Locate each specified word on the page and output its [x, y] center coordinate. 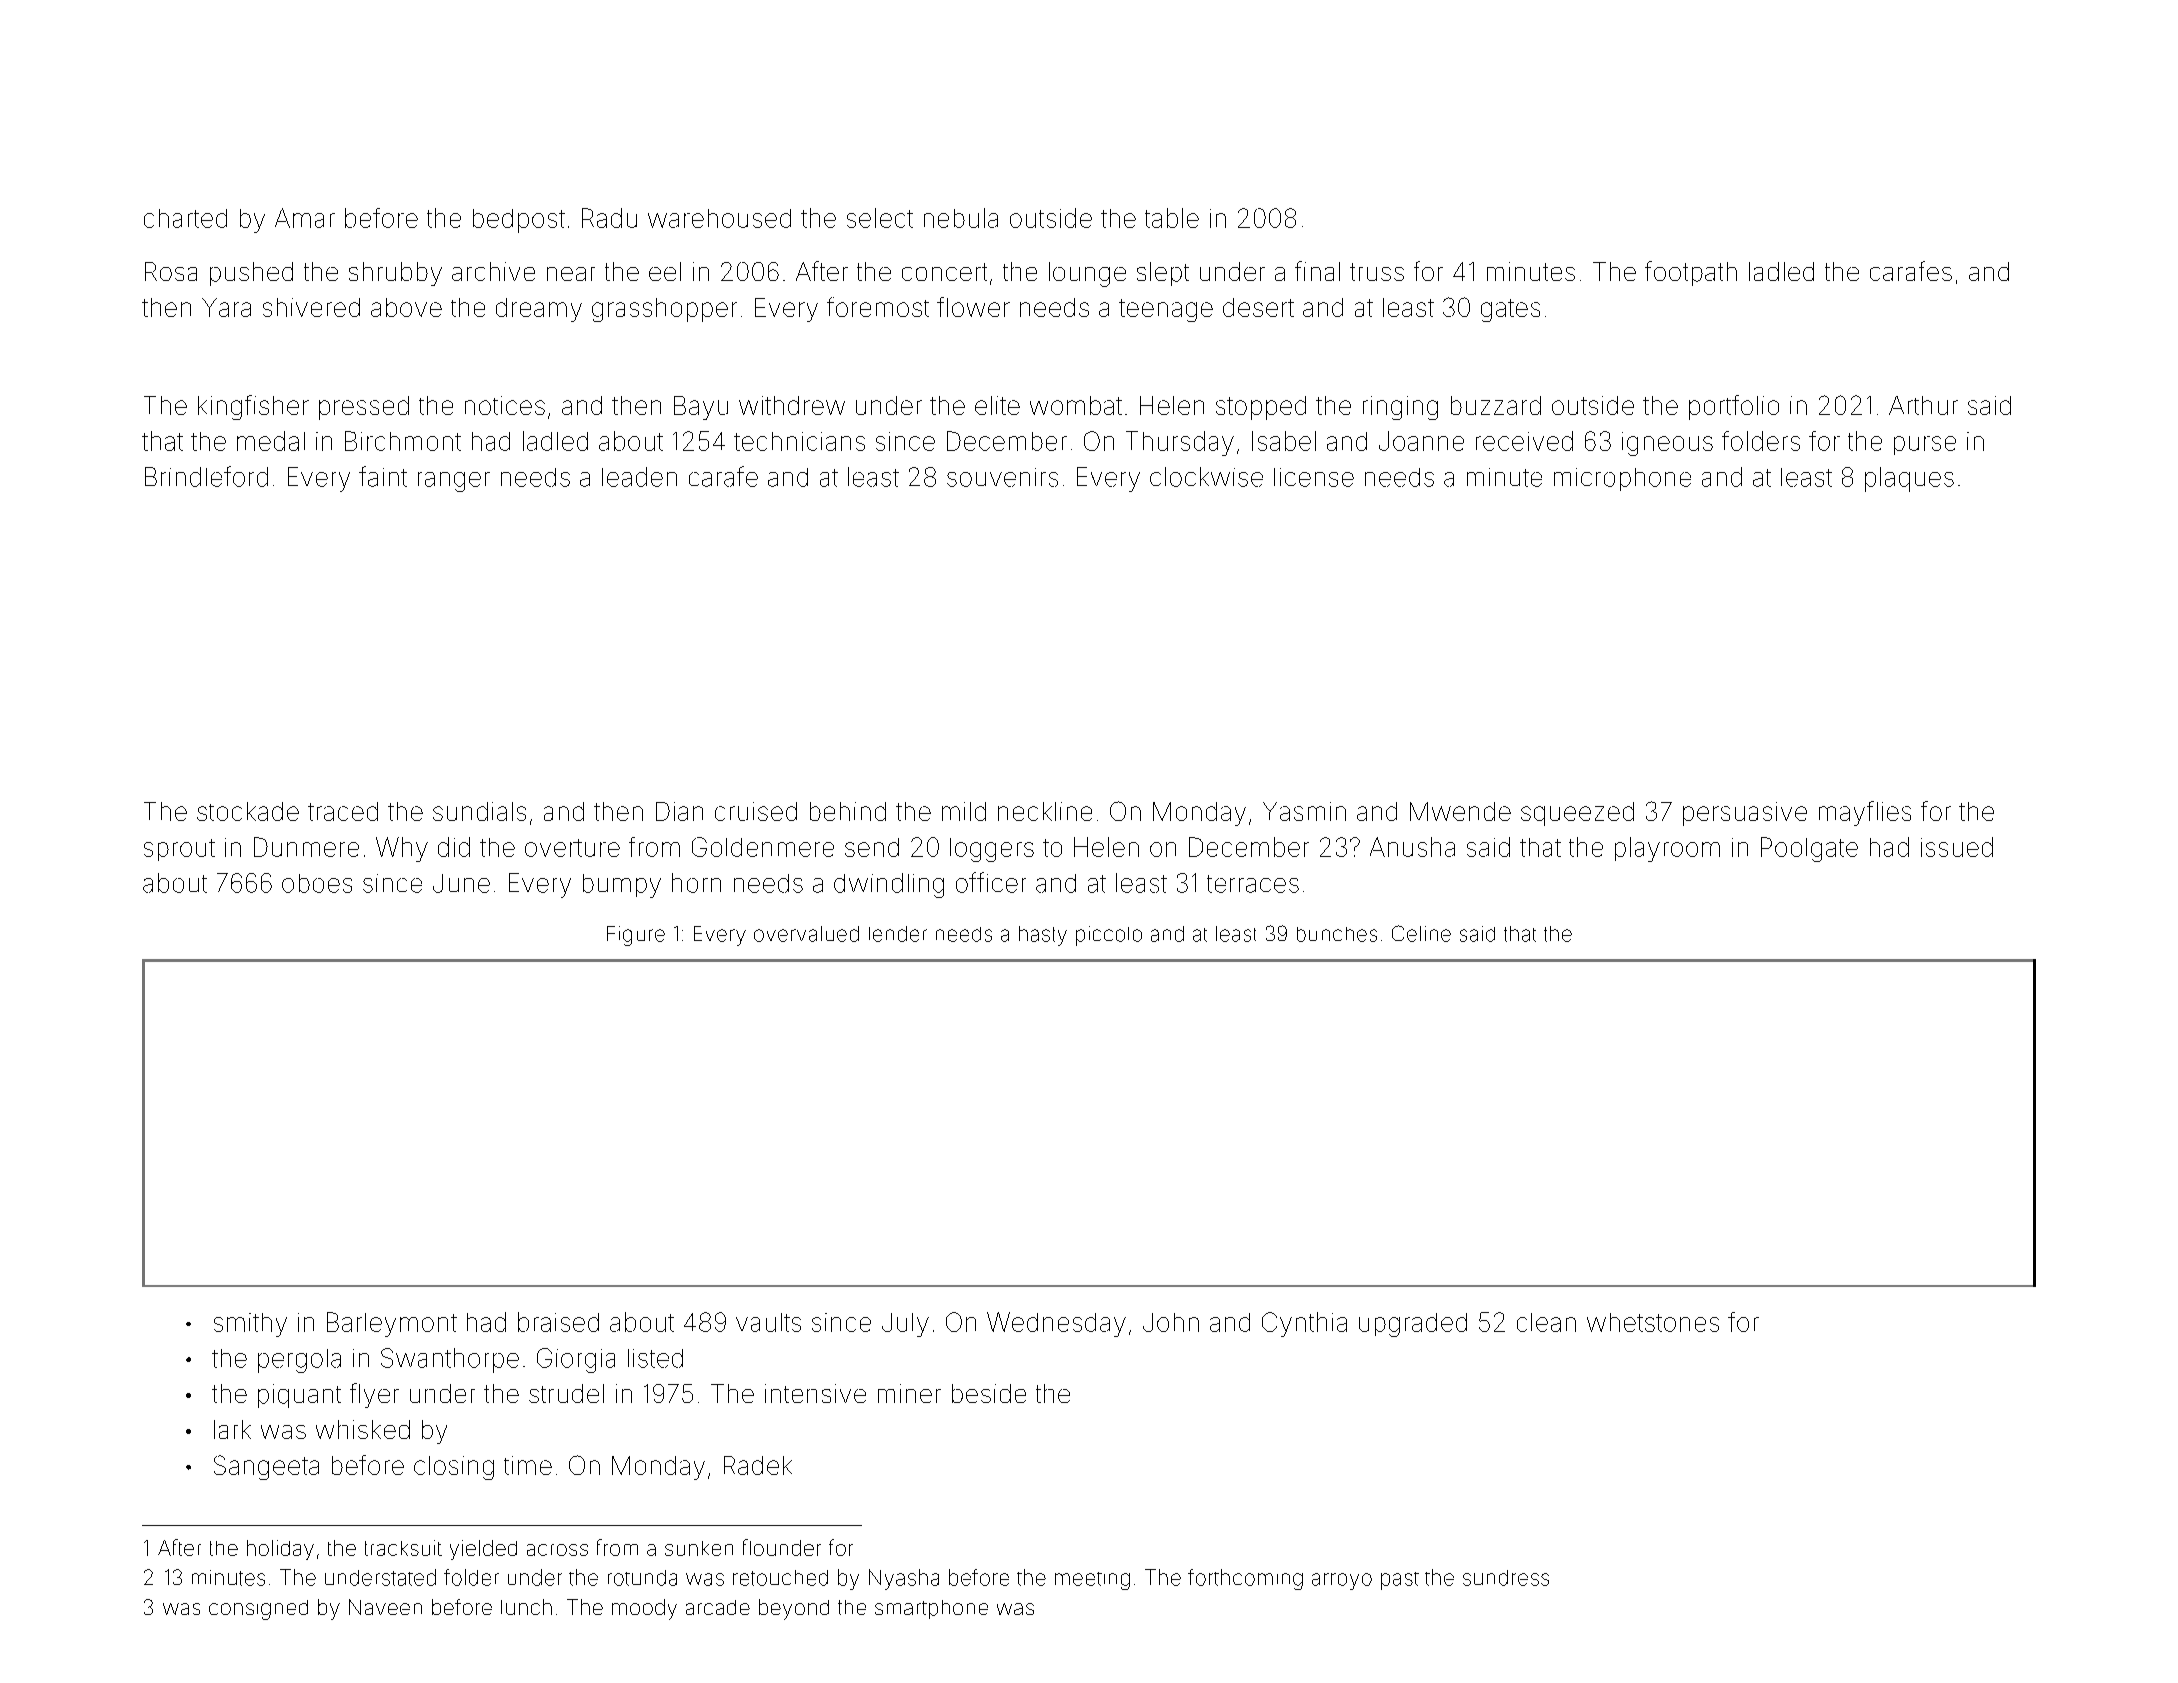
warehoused [719, 218]
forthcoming [1245, 1579]
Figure [636, 936]
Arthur [1923, 405]
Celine [1421, 933]
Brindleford [206, 476]
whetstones [1653, 1322]
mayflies [1865, 813]
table [1172, 218]
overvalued [806, 934]
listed [655, 1358]
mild [964, 811]
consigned [258, 1610]
